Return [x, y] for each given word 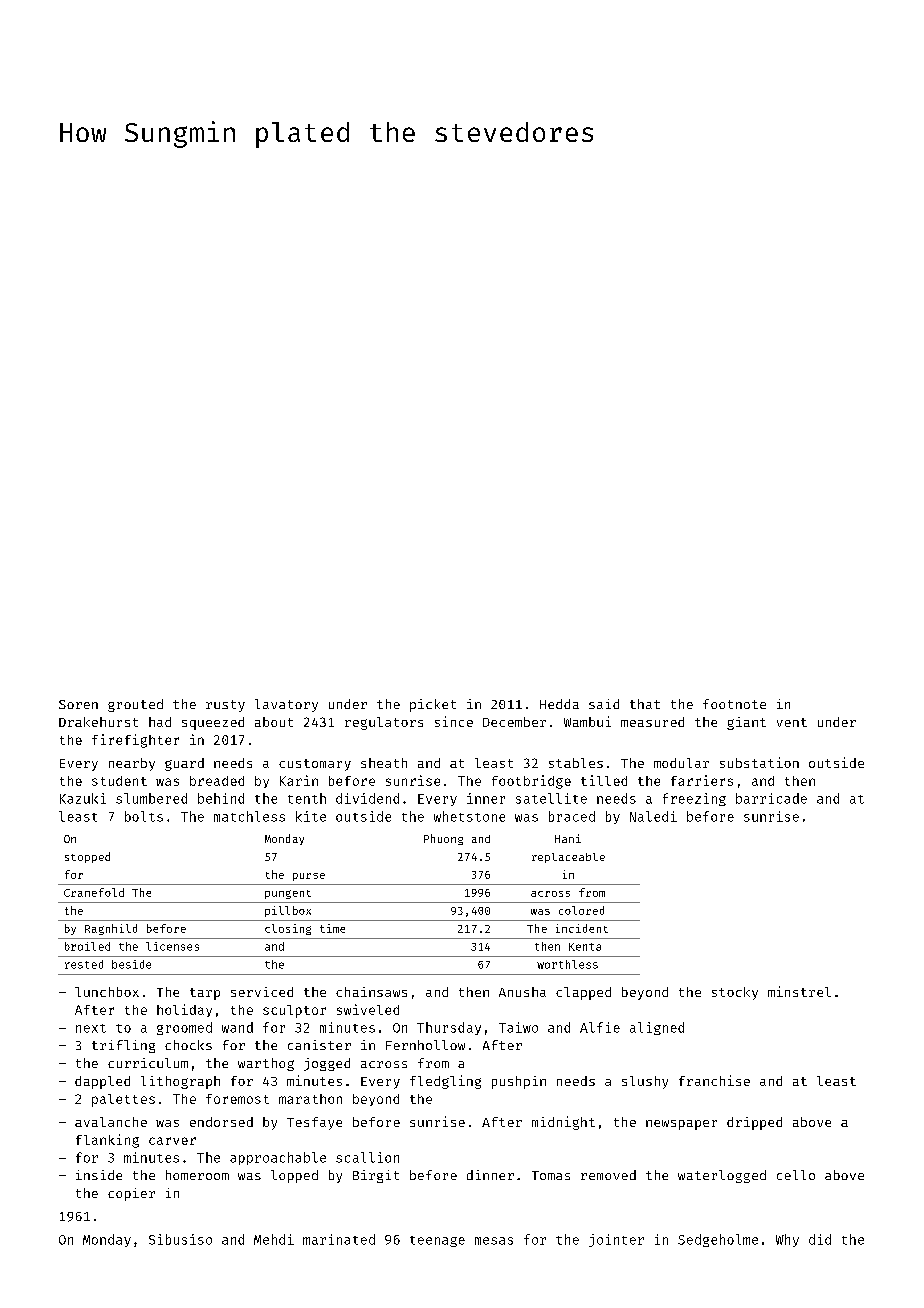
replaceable [568, 858]
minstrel [799, 991]
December [514, 722]
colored [581, 910]
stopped [87, 857]
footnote [734, 704]
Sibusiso [180, 1239]
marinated [339, 1239]
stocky [735, 993]
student [119, 781]
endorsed [221, 1122]
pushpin [519, 1082]
